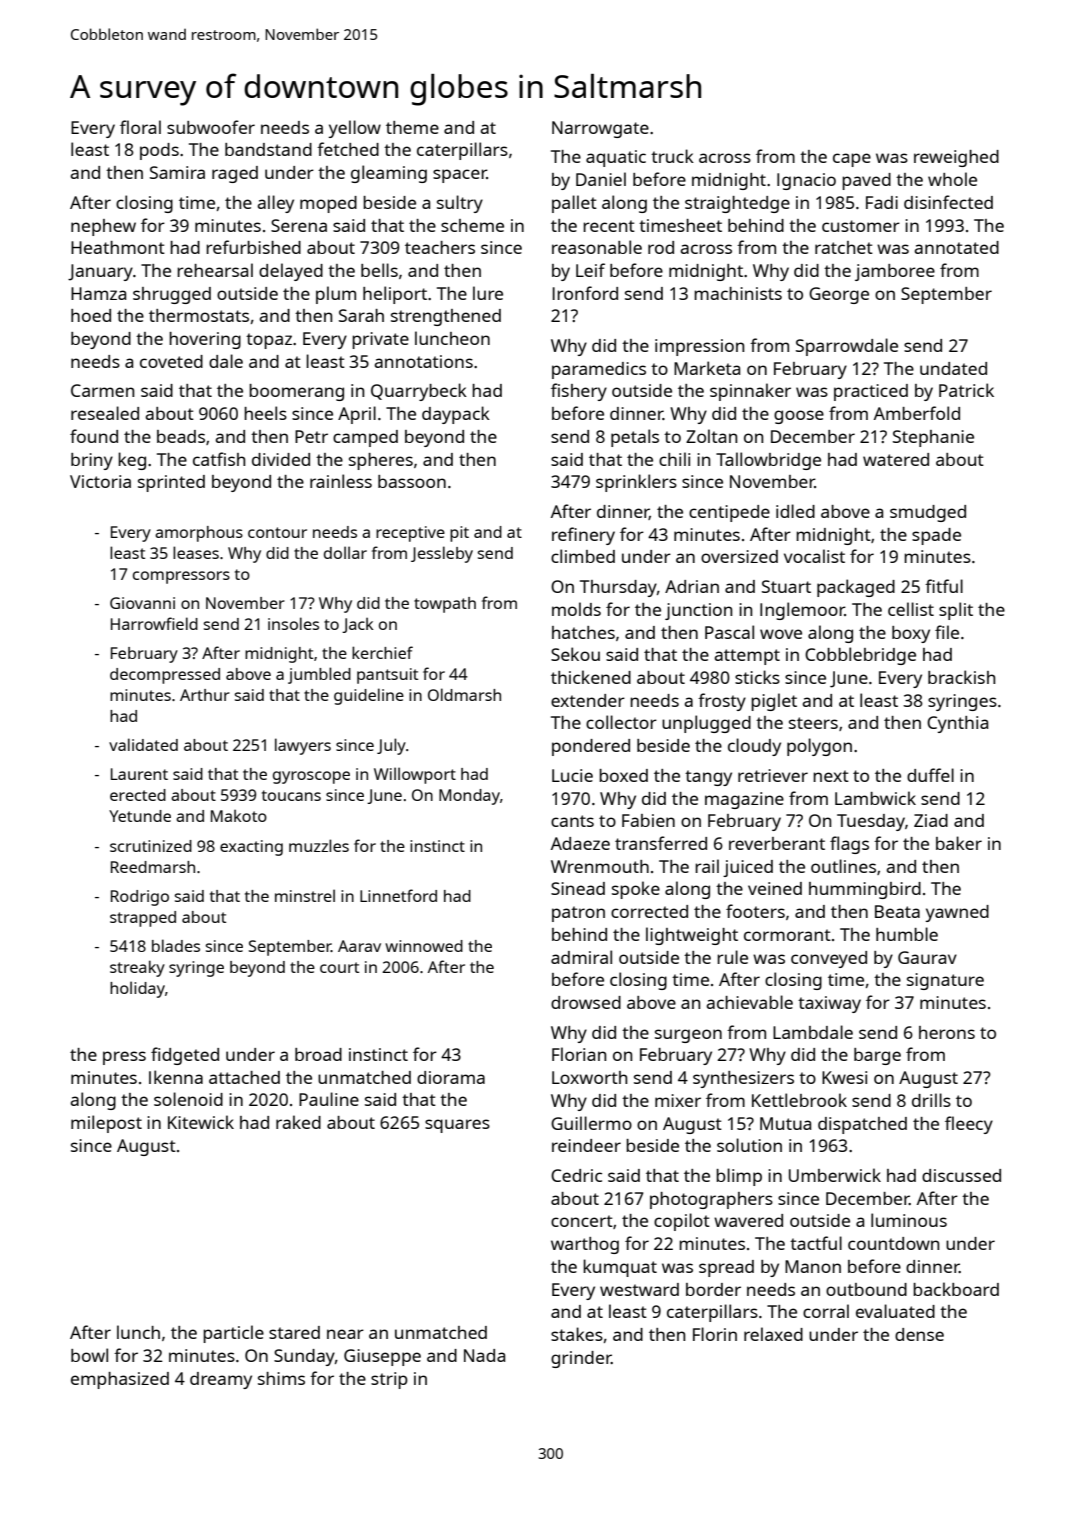  What do you see at coordinates (137, 989) in the page?
I see `holiday` at bounding box center [137, 989].
